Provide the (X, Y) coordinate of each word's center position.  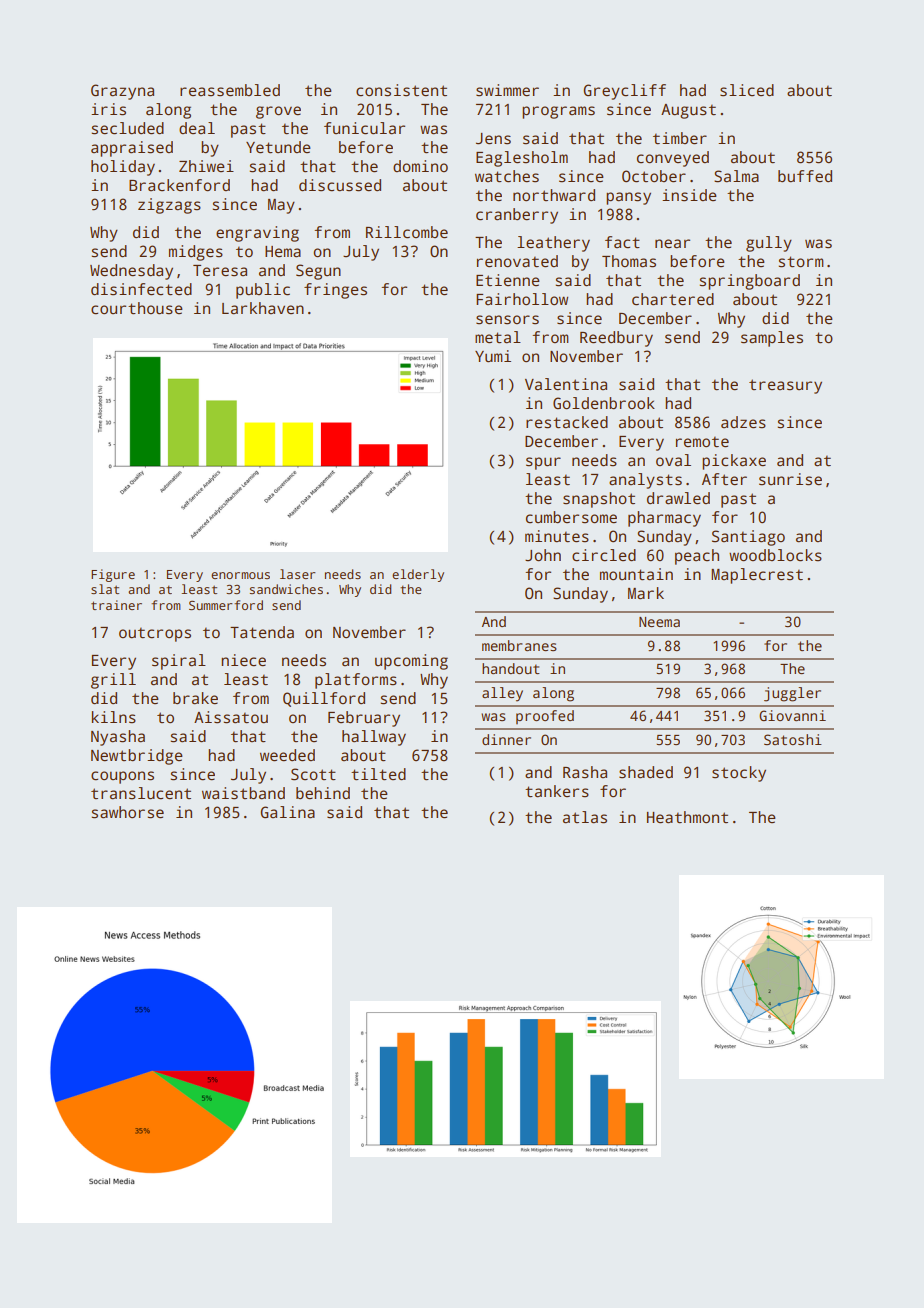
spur (543, 463)
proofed (545, 717)
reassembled (230, 90)
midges (196, 253)
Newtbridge (137, 757)
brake (195, 698)
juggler (792, 694)
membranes (519, 645)
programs (558, 112)
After (724, 479)
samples (772, 339)
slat (105, 589)
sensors (507, 320)
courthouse (137, 308)
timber (680, 138)
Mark (646, 593)
